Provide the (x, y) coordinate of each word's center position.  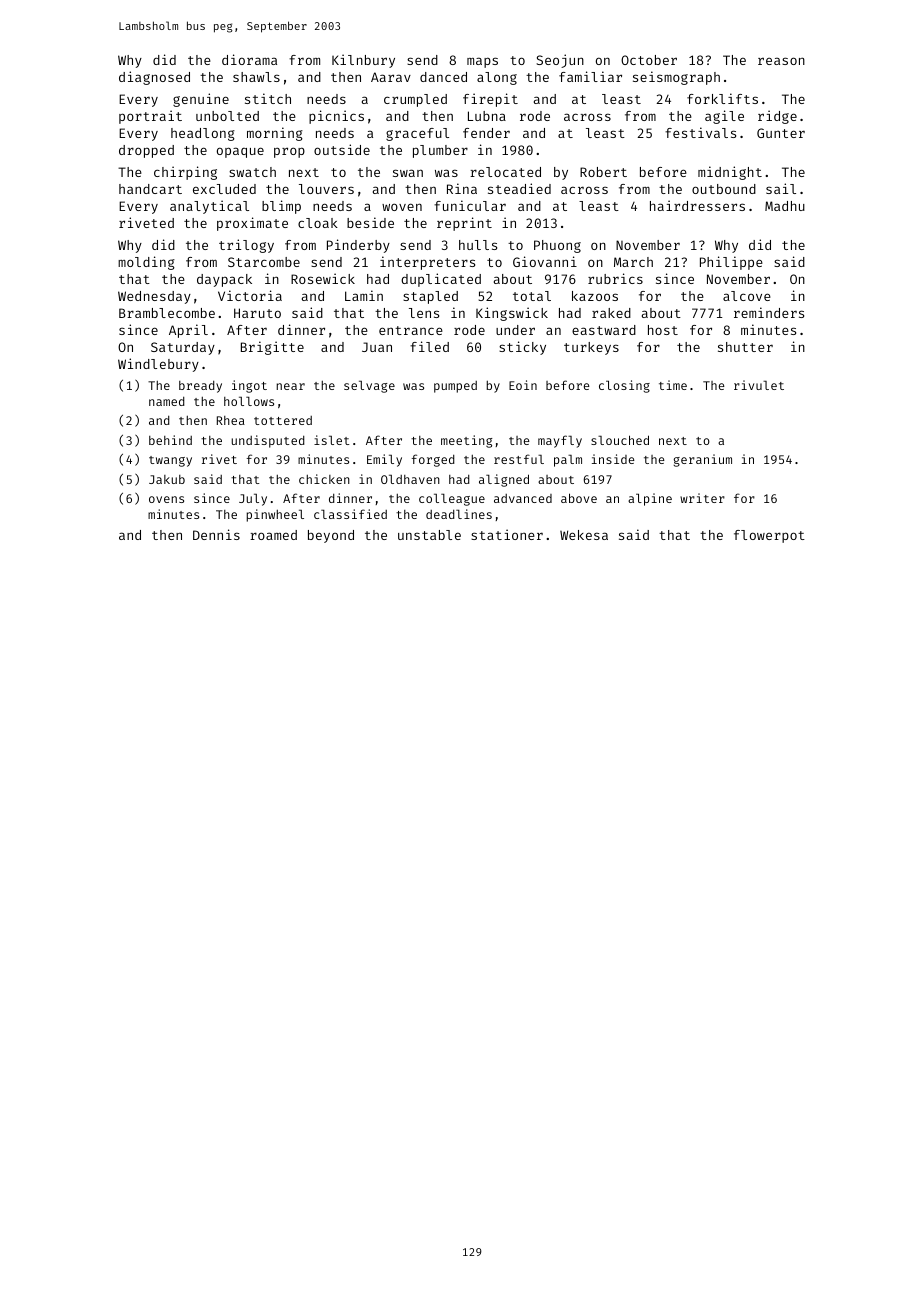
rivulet (759, 385)
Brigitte (272, 348)
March (633, 262)
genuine (201, 100)
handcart (150, 189)
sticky (522, 348)
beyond (331, 536)
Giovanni (545, 261)
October (649, 60)
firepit (490, 100)
